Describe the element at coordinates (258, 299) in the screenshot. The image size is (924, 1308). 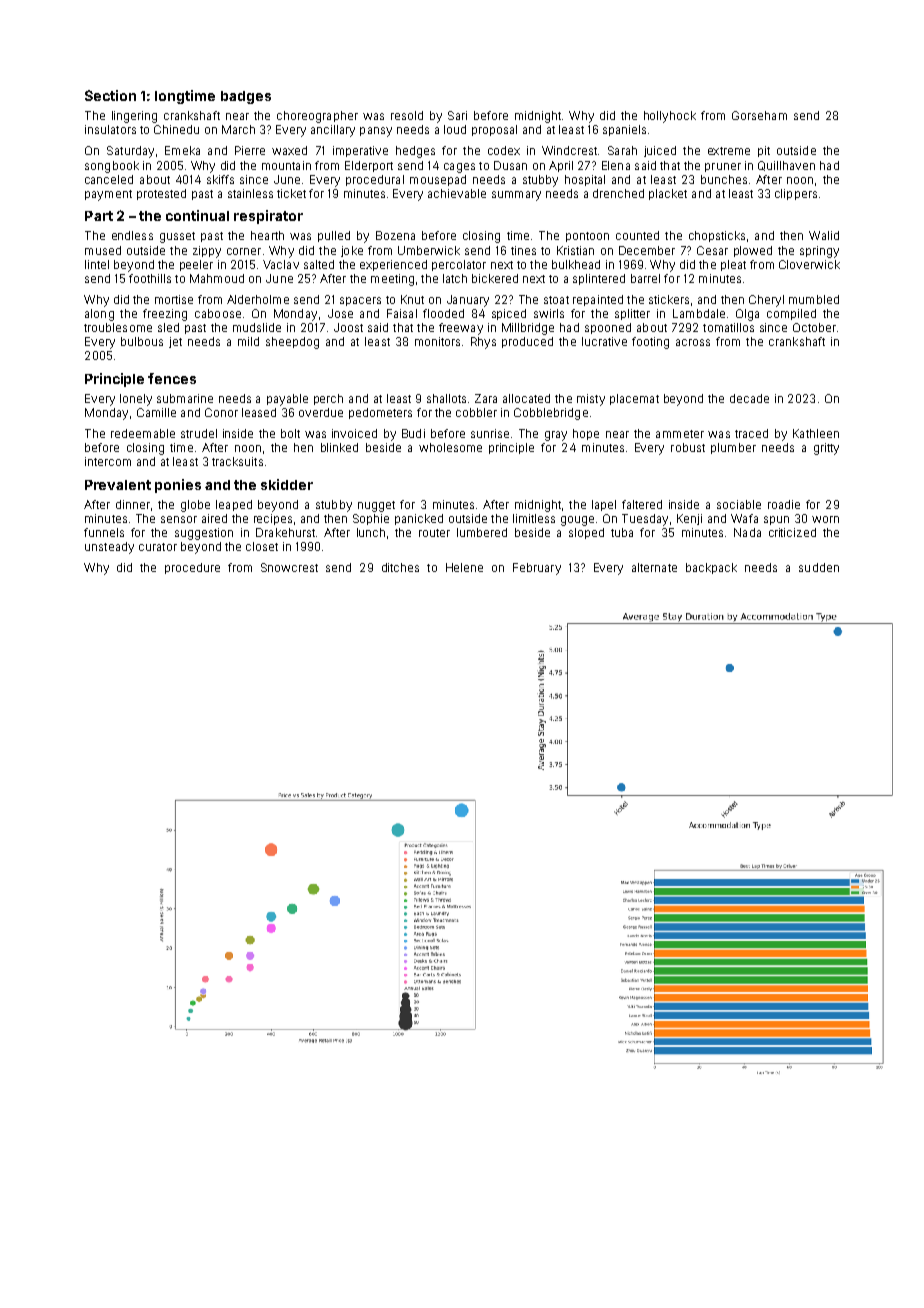
I see `Alderholme` at that location.
